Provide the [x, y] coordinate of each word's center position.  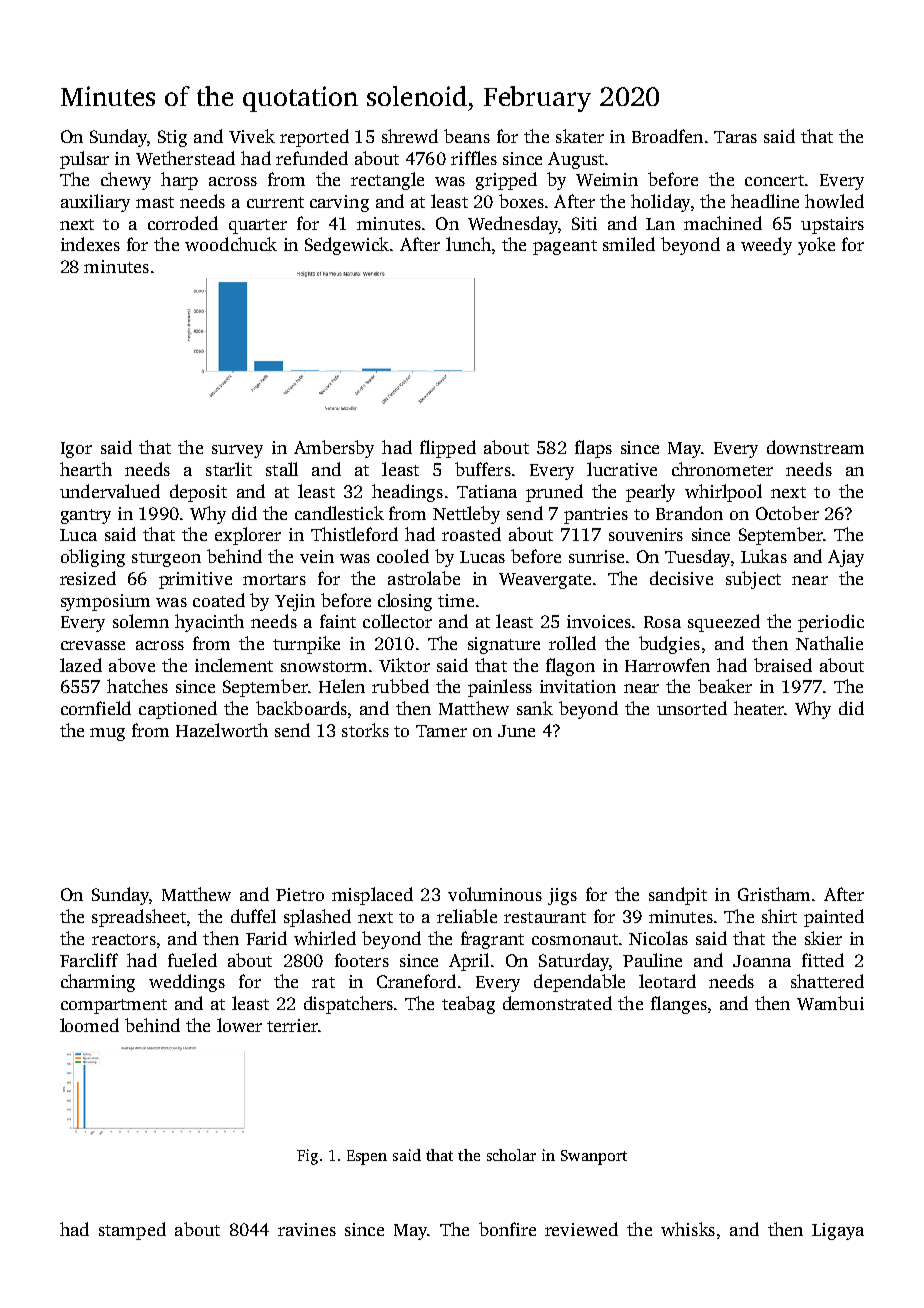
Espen [367, 1157]
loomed [89, 1025]
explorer [248, 536]
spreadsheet [139, 918]
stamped [132, 1231]
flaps [593, 449]
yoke [816, 246]
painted [834, 918]
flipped [448, 449]
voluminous [495, 894]
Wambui [830, 1003]
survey [237, 451]
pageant [565, 247]
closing [405, 602]
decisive [681, 578]
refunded [312, 158]
